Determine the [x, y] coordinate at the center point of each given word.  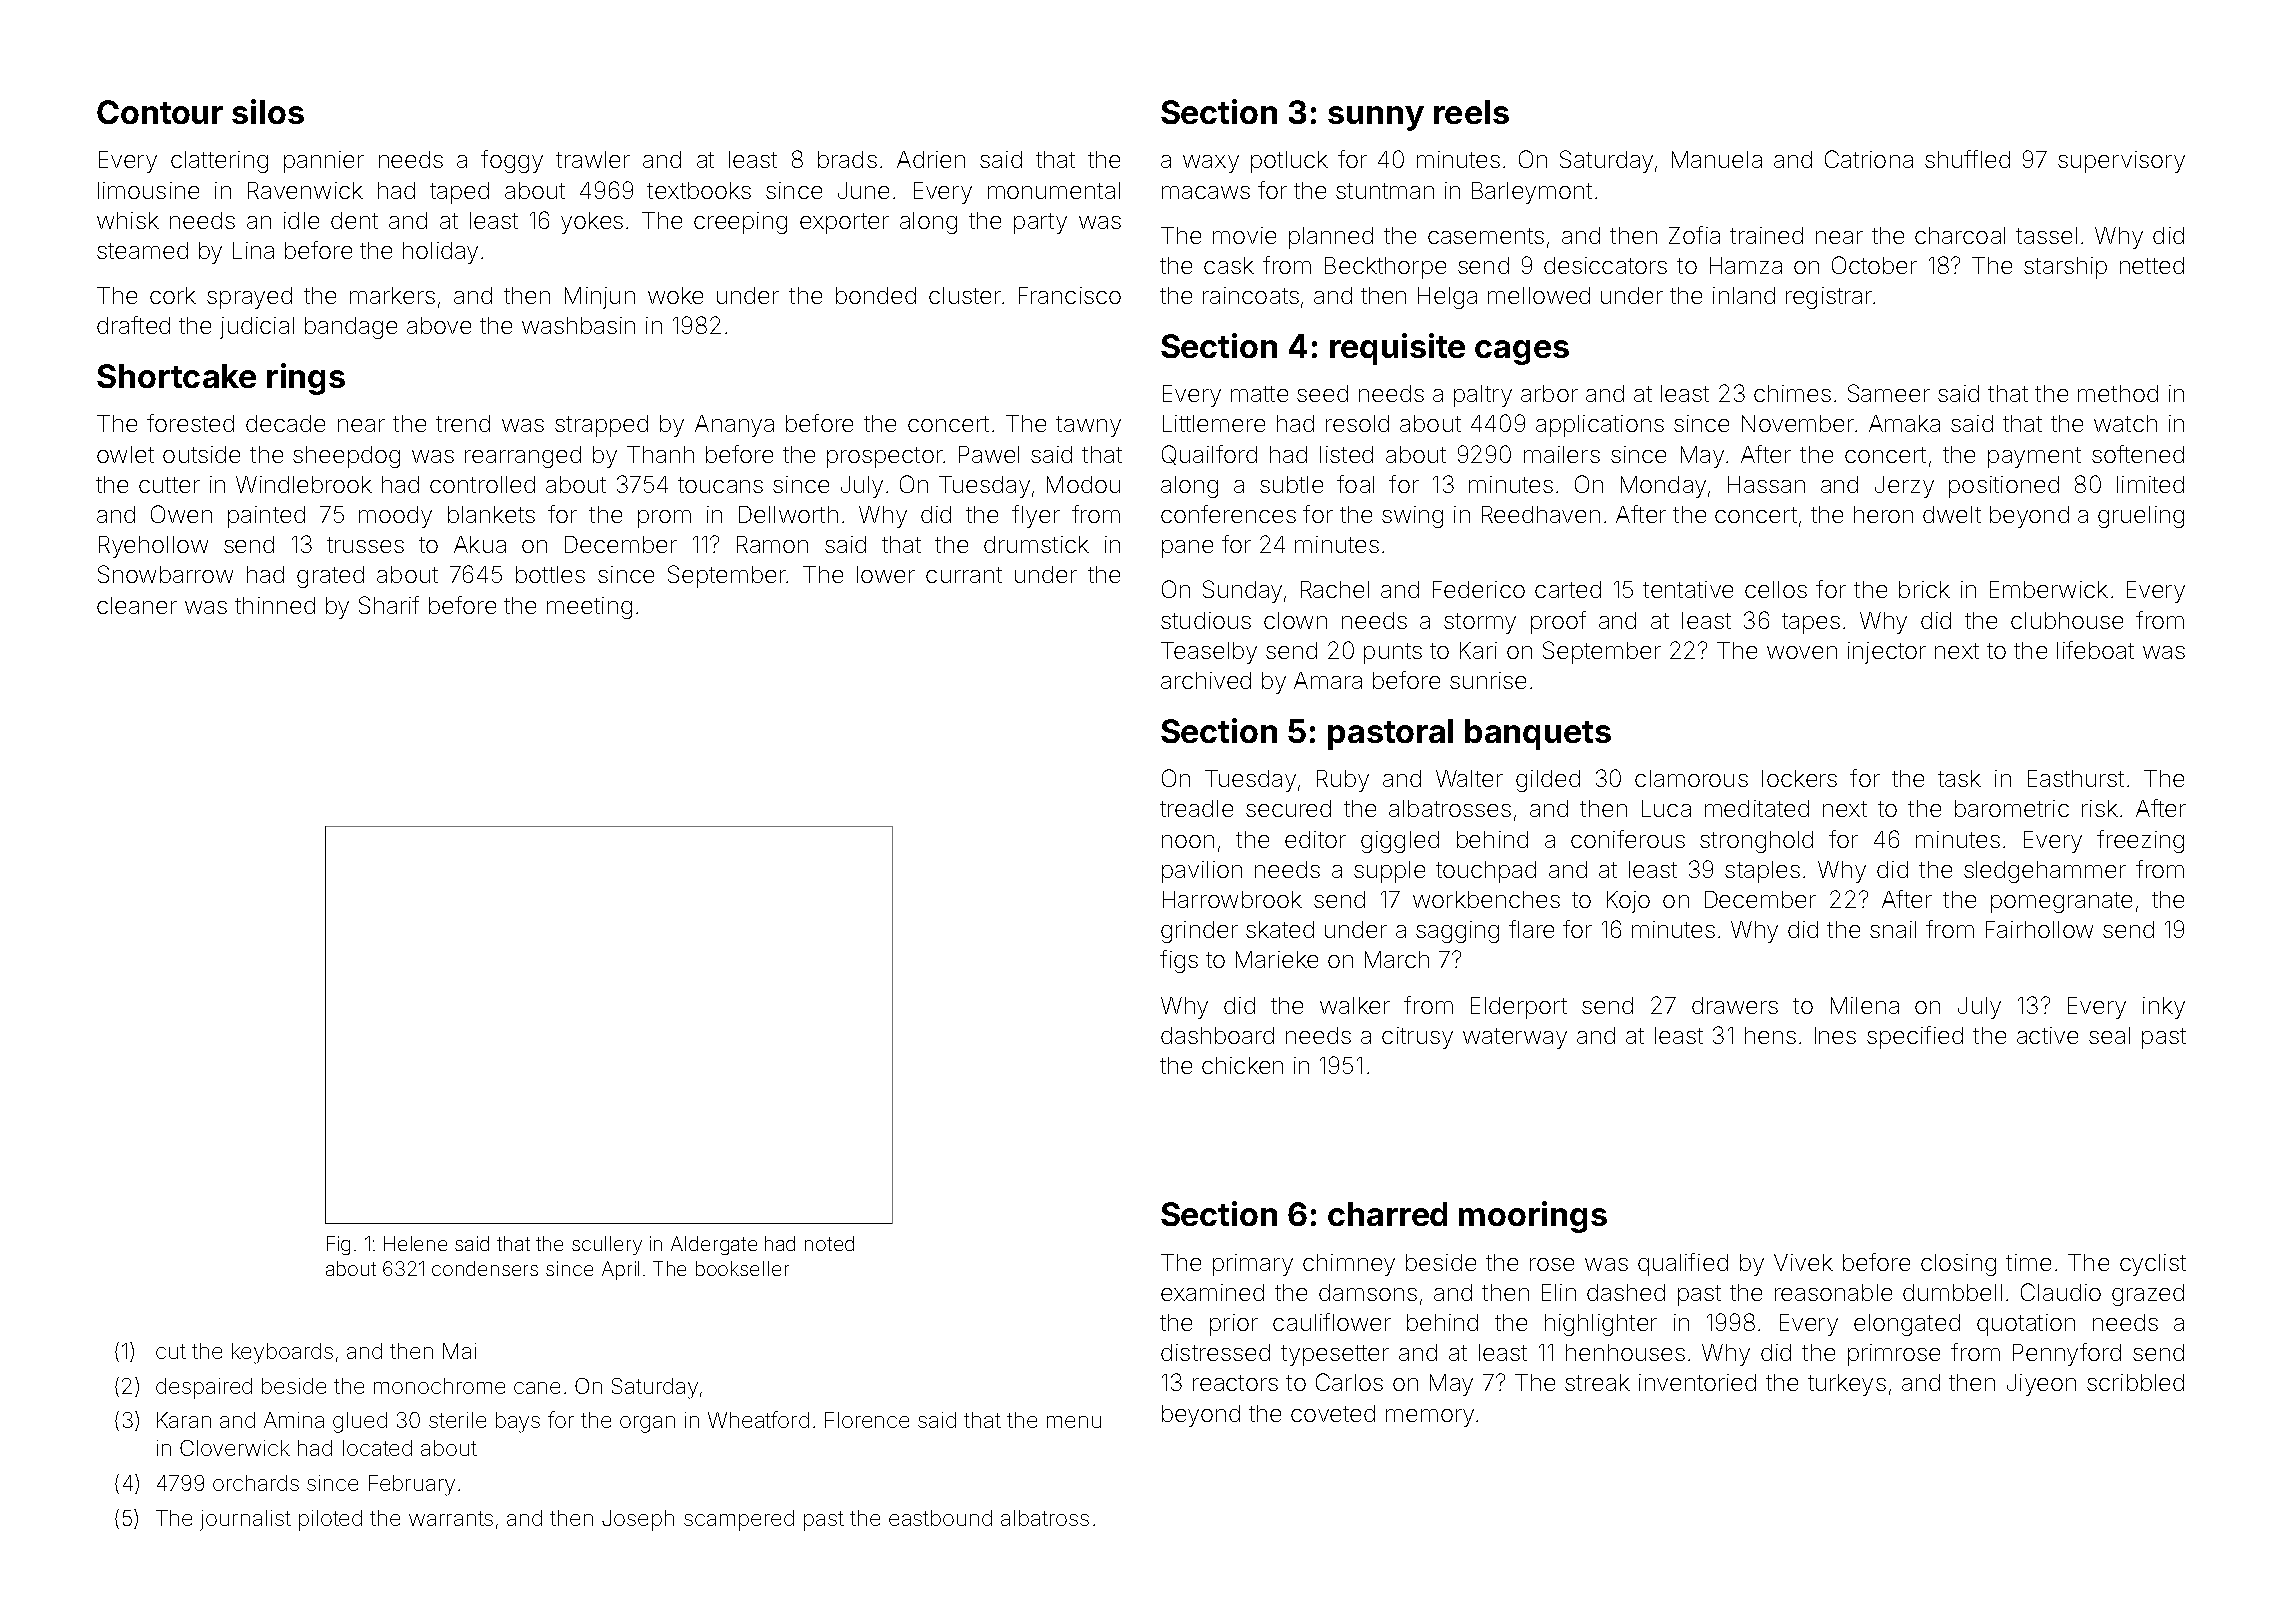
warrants [451, 1518]
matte [1259, 394]
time [2028, 1262]
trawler [593, 159]
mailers [1562, 454]
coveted [1333, 1413]
